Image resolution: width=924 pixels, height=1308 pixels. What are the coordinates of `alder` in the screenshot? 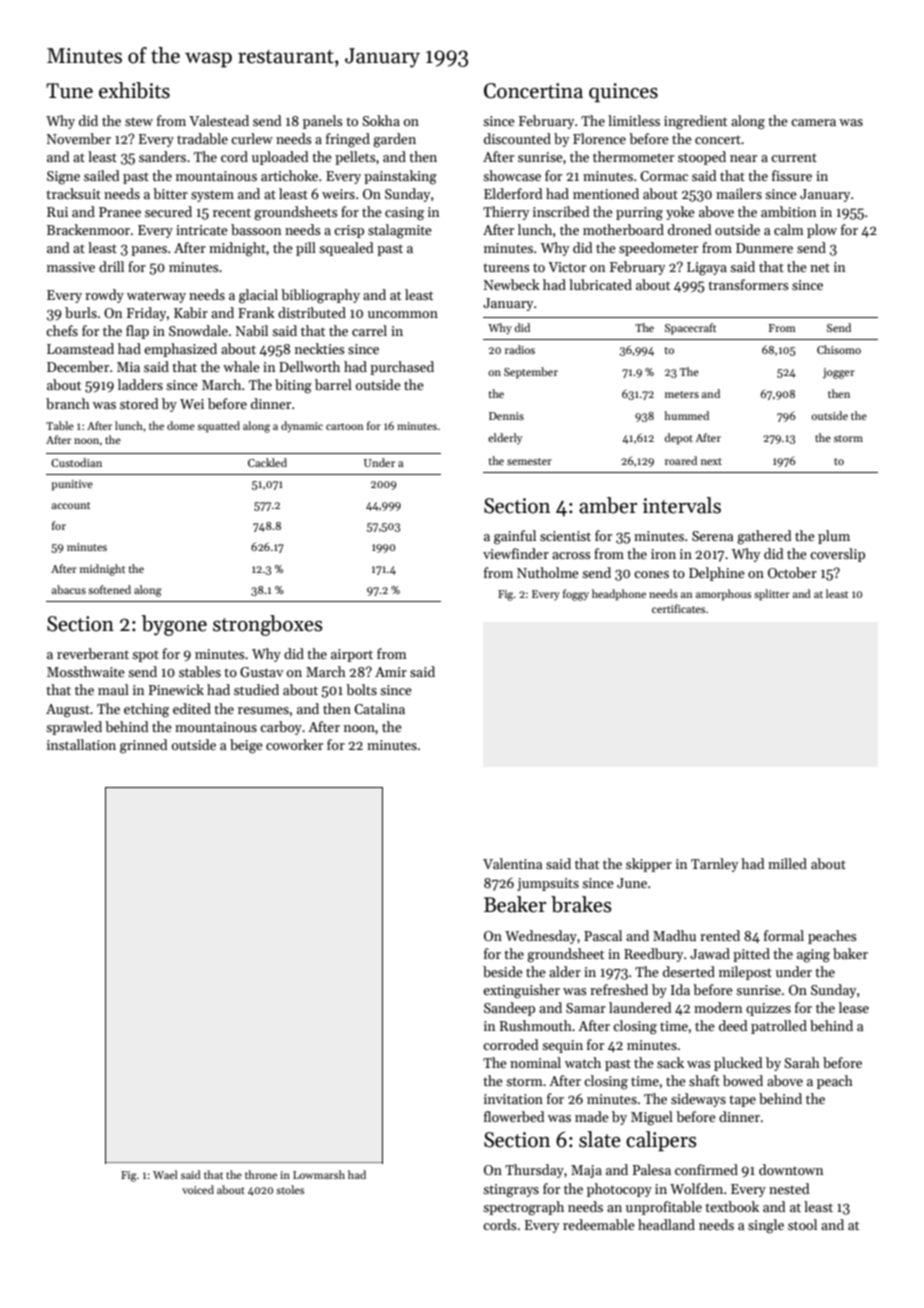 It's located at (565, 971).
